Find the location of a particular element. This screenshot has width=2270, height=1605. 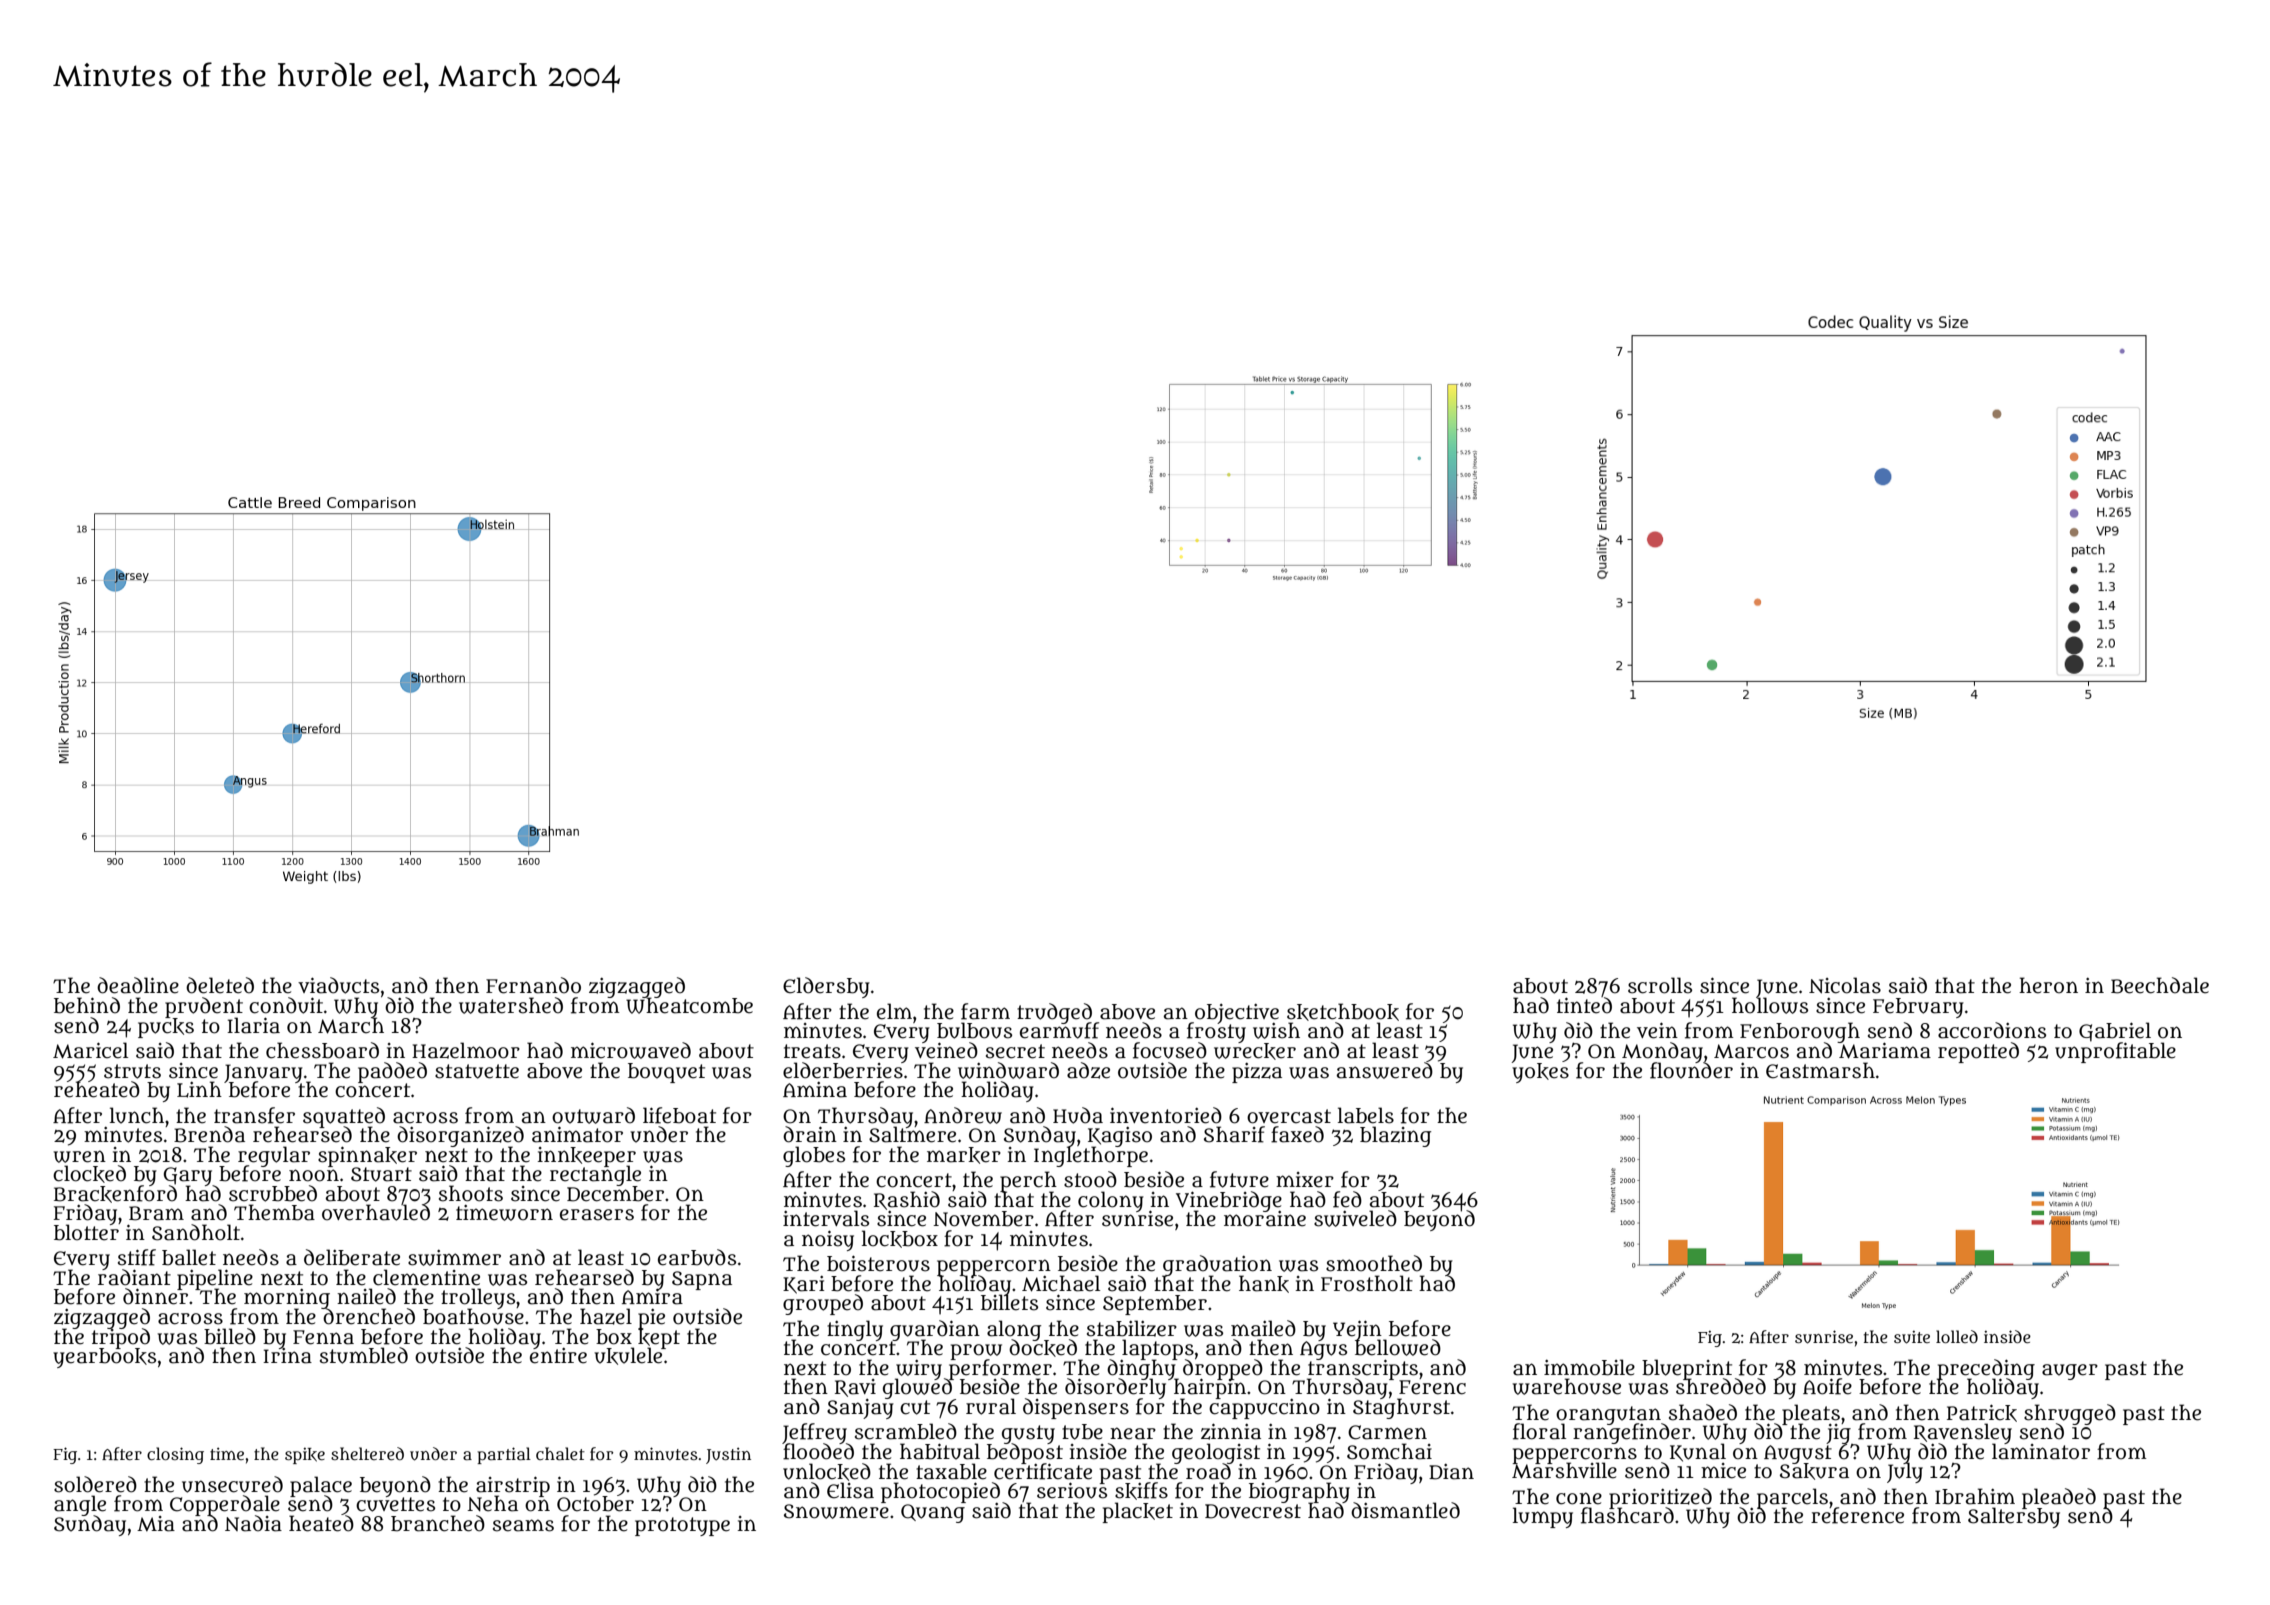

palace is located at coordinates (321, 1486).
